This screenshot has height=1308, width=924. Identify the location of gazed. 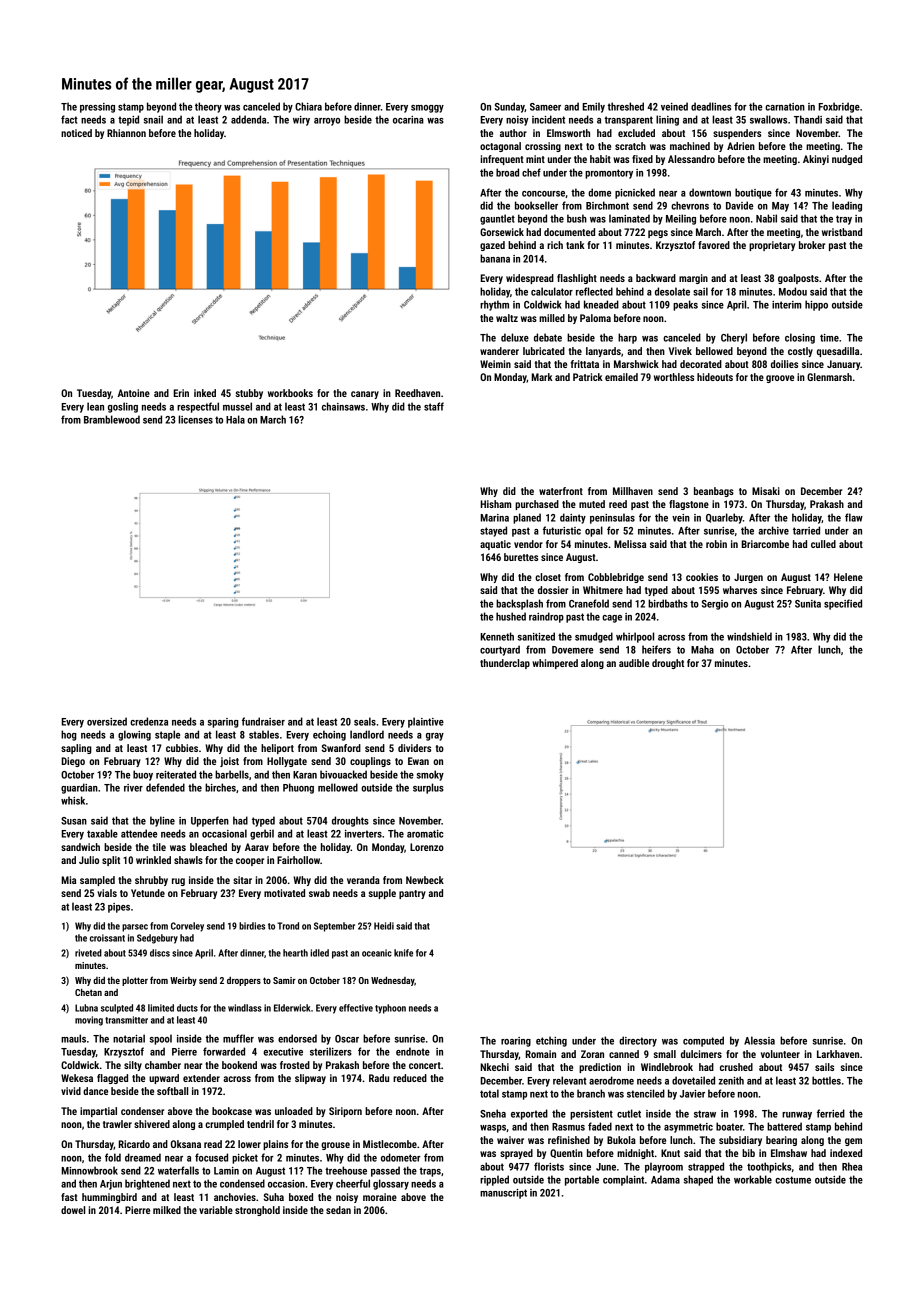
(492, 246).
